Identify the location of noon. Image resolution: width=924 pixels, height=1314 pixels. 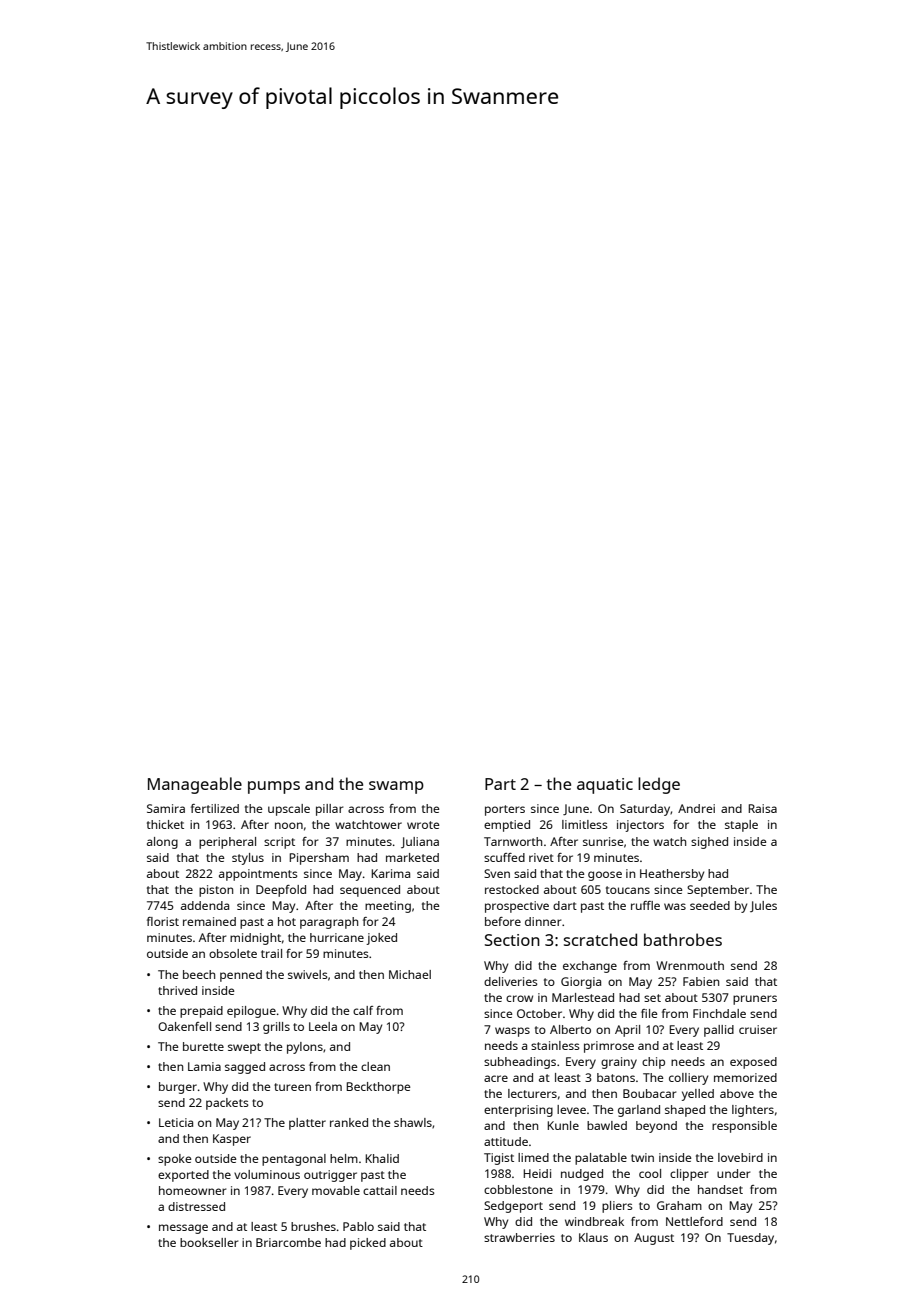
(289, 825).
